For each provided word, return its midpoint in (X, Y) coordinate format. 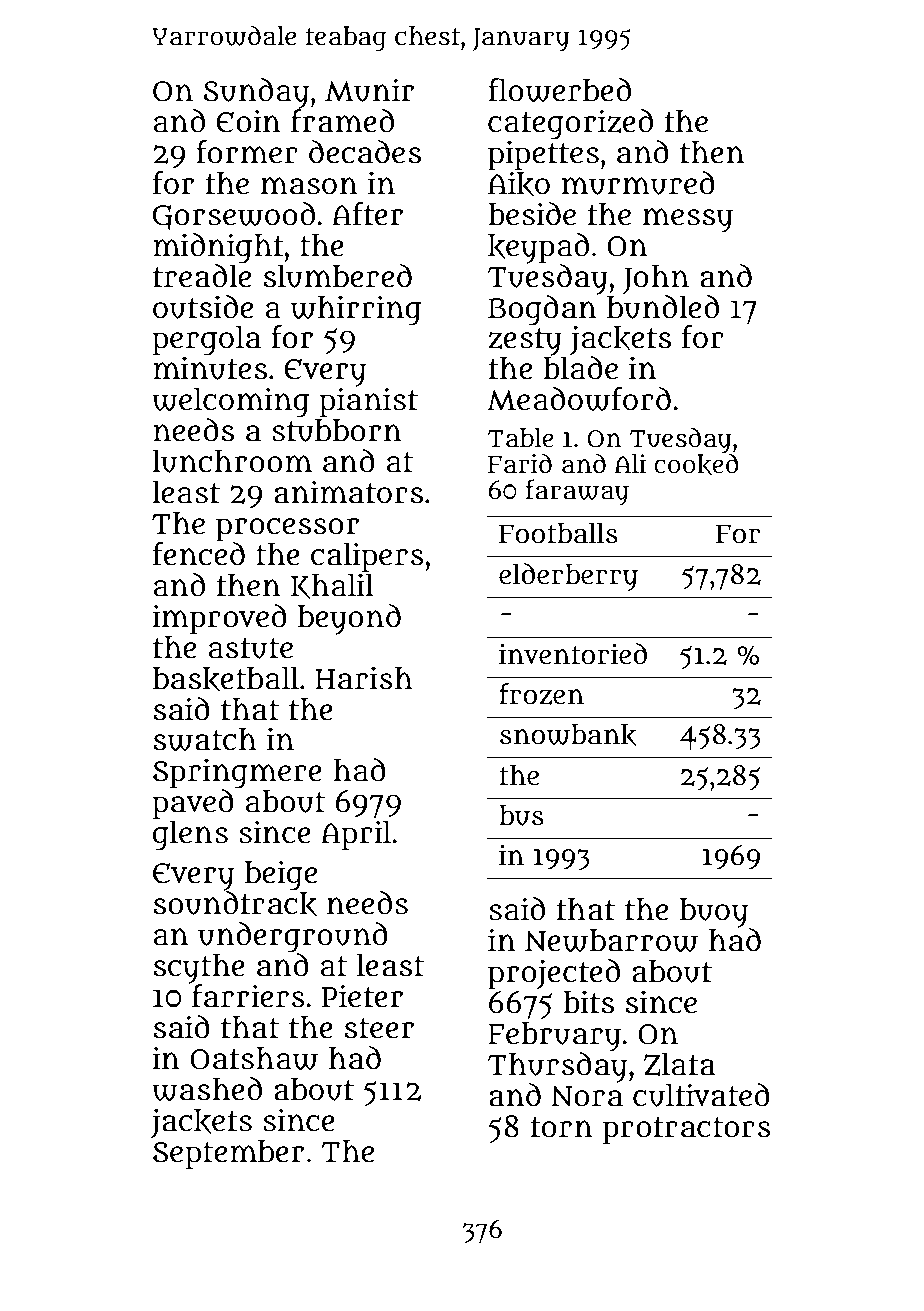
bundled (663, 307)
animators (348, 492)
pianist (368, 402)
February (554, 1037)
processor (287, 529)
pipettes (543, 155)
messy (688, 220)
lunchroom (232, 461)
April (356, 835)
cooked (696, 464)
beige (281, 875)
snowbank (568, 735)
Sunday (256, 93)
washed (207, 1089)
